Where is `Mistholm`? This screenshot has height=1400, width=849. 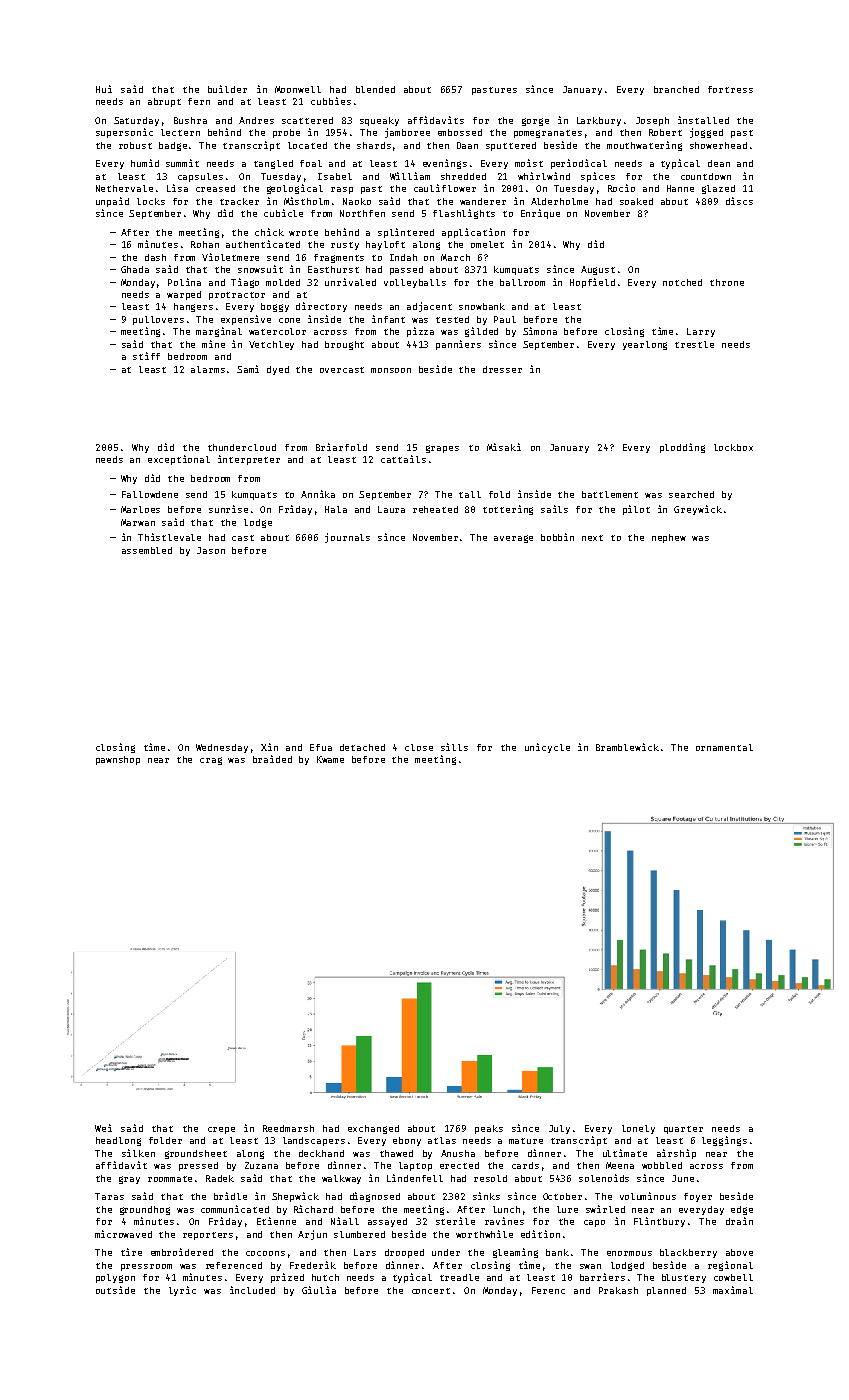
Mistholm is located at coordinates (306, 201).
